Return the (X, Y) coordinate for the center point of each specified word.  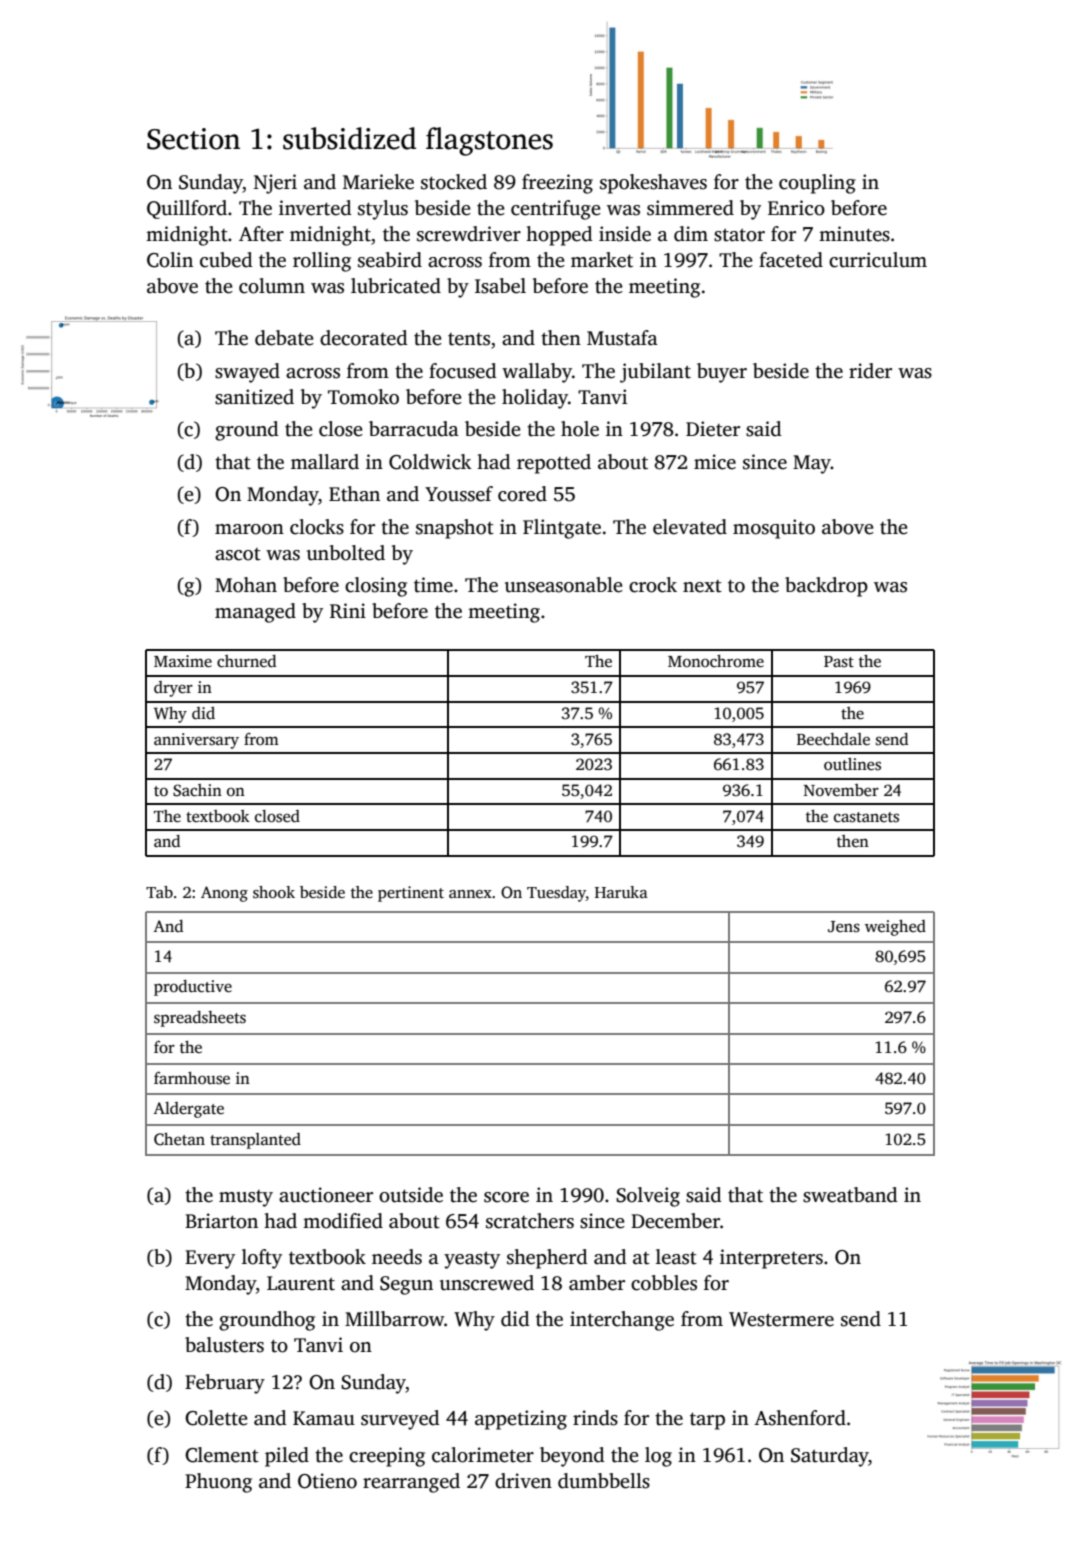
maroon (249, 529)
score (506, 1197)
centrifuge (556, 210)
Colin (170, 260)
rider (870, 371)
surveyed (400, 1420)
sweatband (850, 1195)
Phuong (218, 1483)
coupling (817, 184)
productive (193, 988)
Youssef (459, 494)
